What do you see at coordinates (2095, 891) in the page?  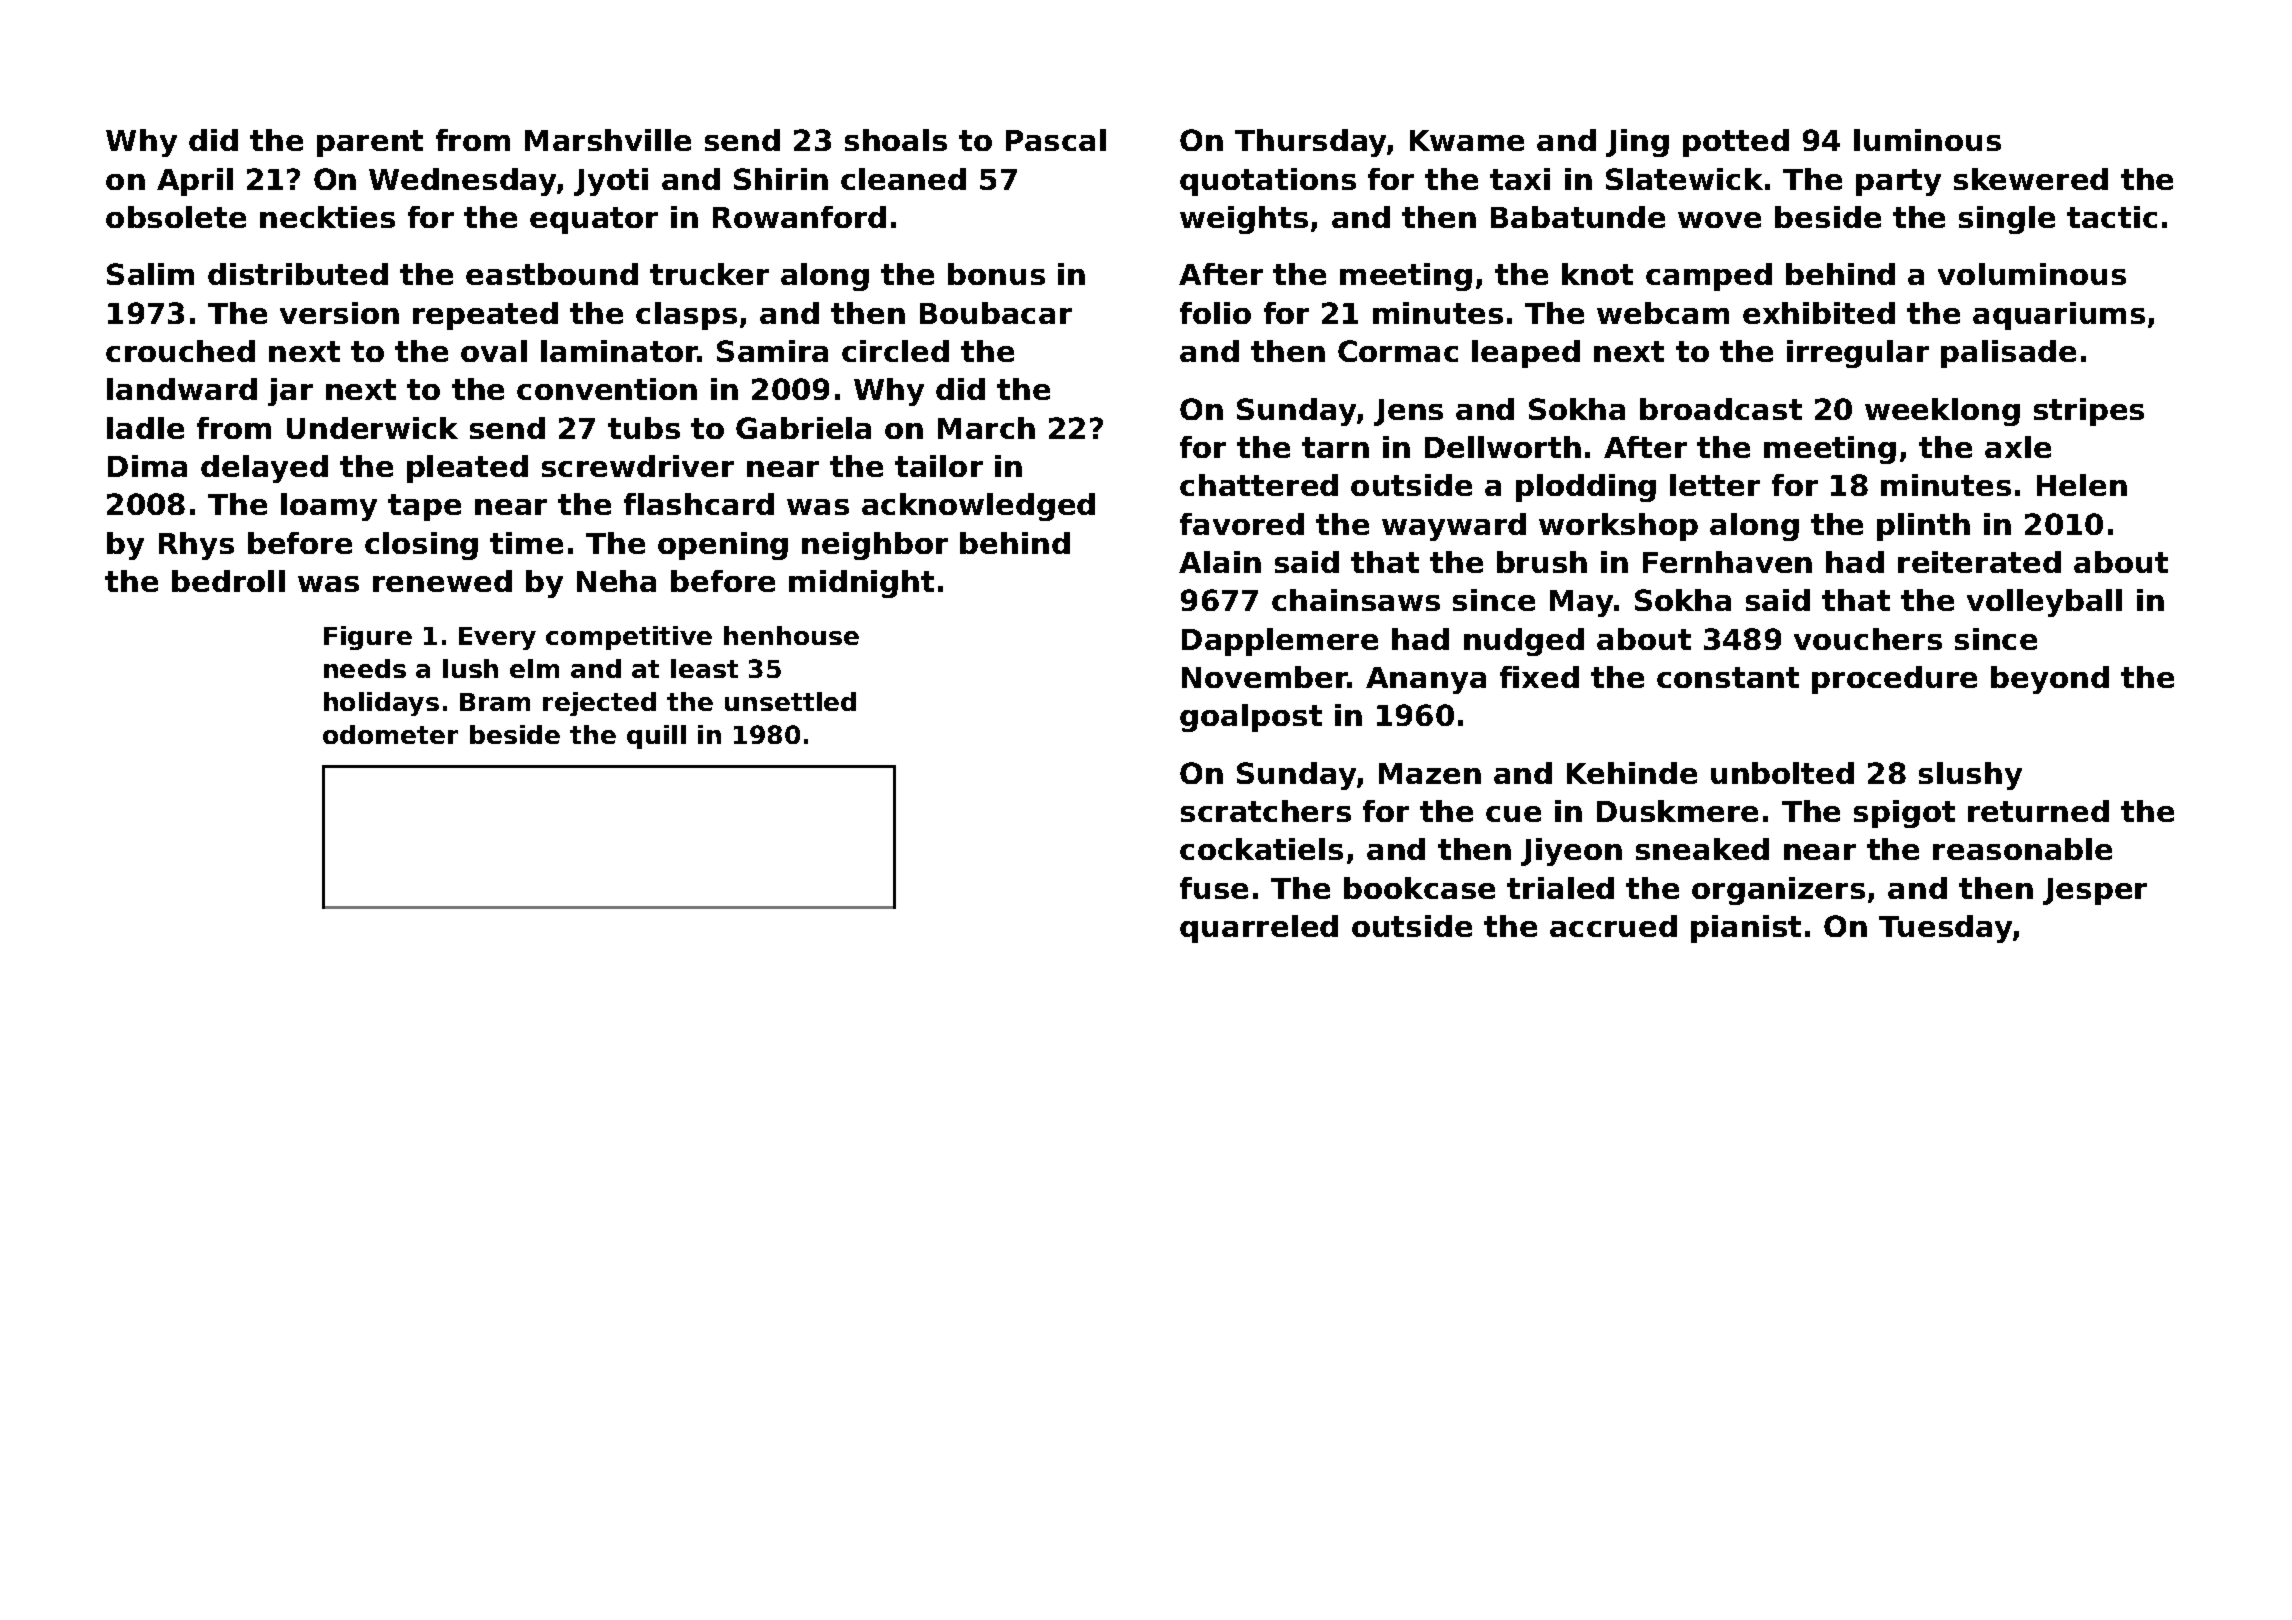 I see `Jesper` at bounding box center [2095, 891].
